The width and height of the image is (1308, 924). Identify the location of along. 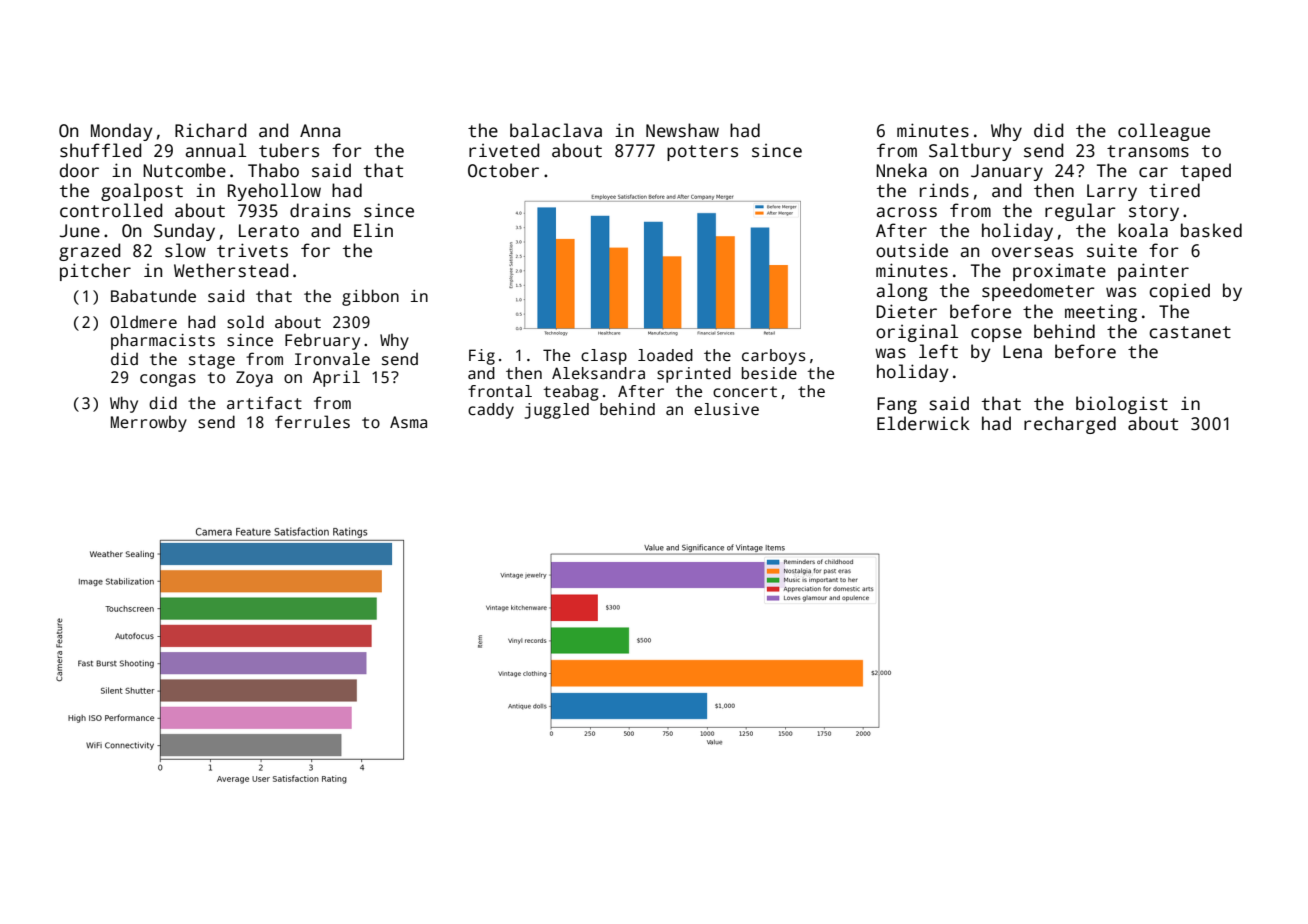
(902, 292).
